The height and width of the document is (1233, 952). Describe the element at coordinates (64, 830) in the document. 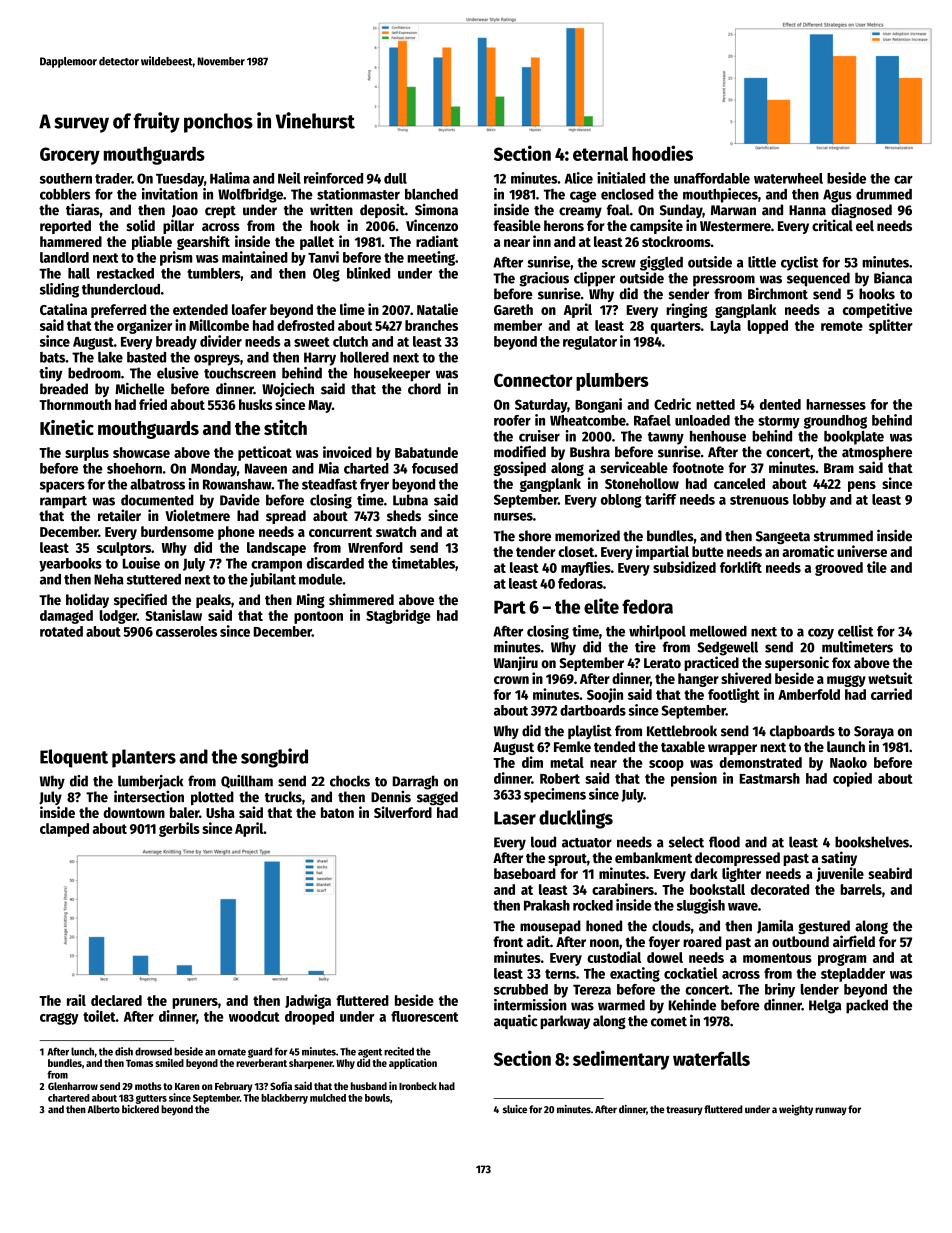

I see `clamped` at that location.
